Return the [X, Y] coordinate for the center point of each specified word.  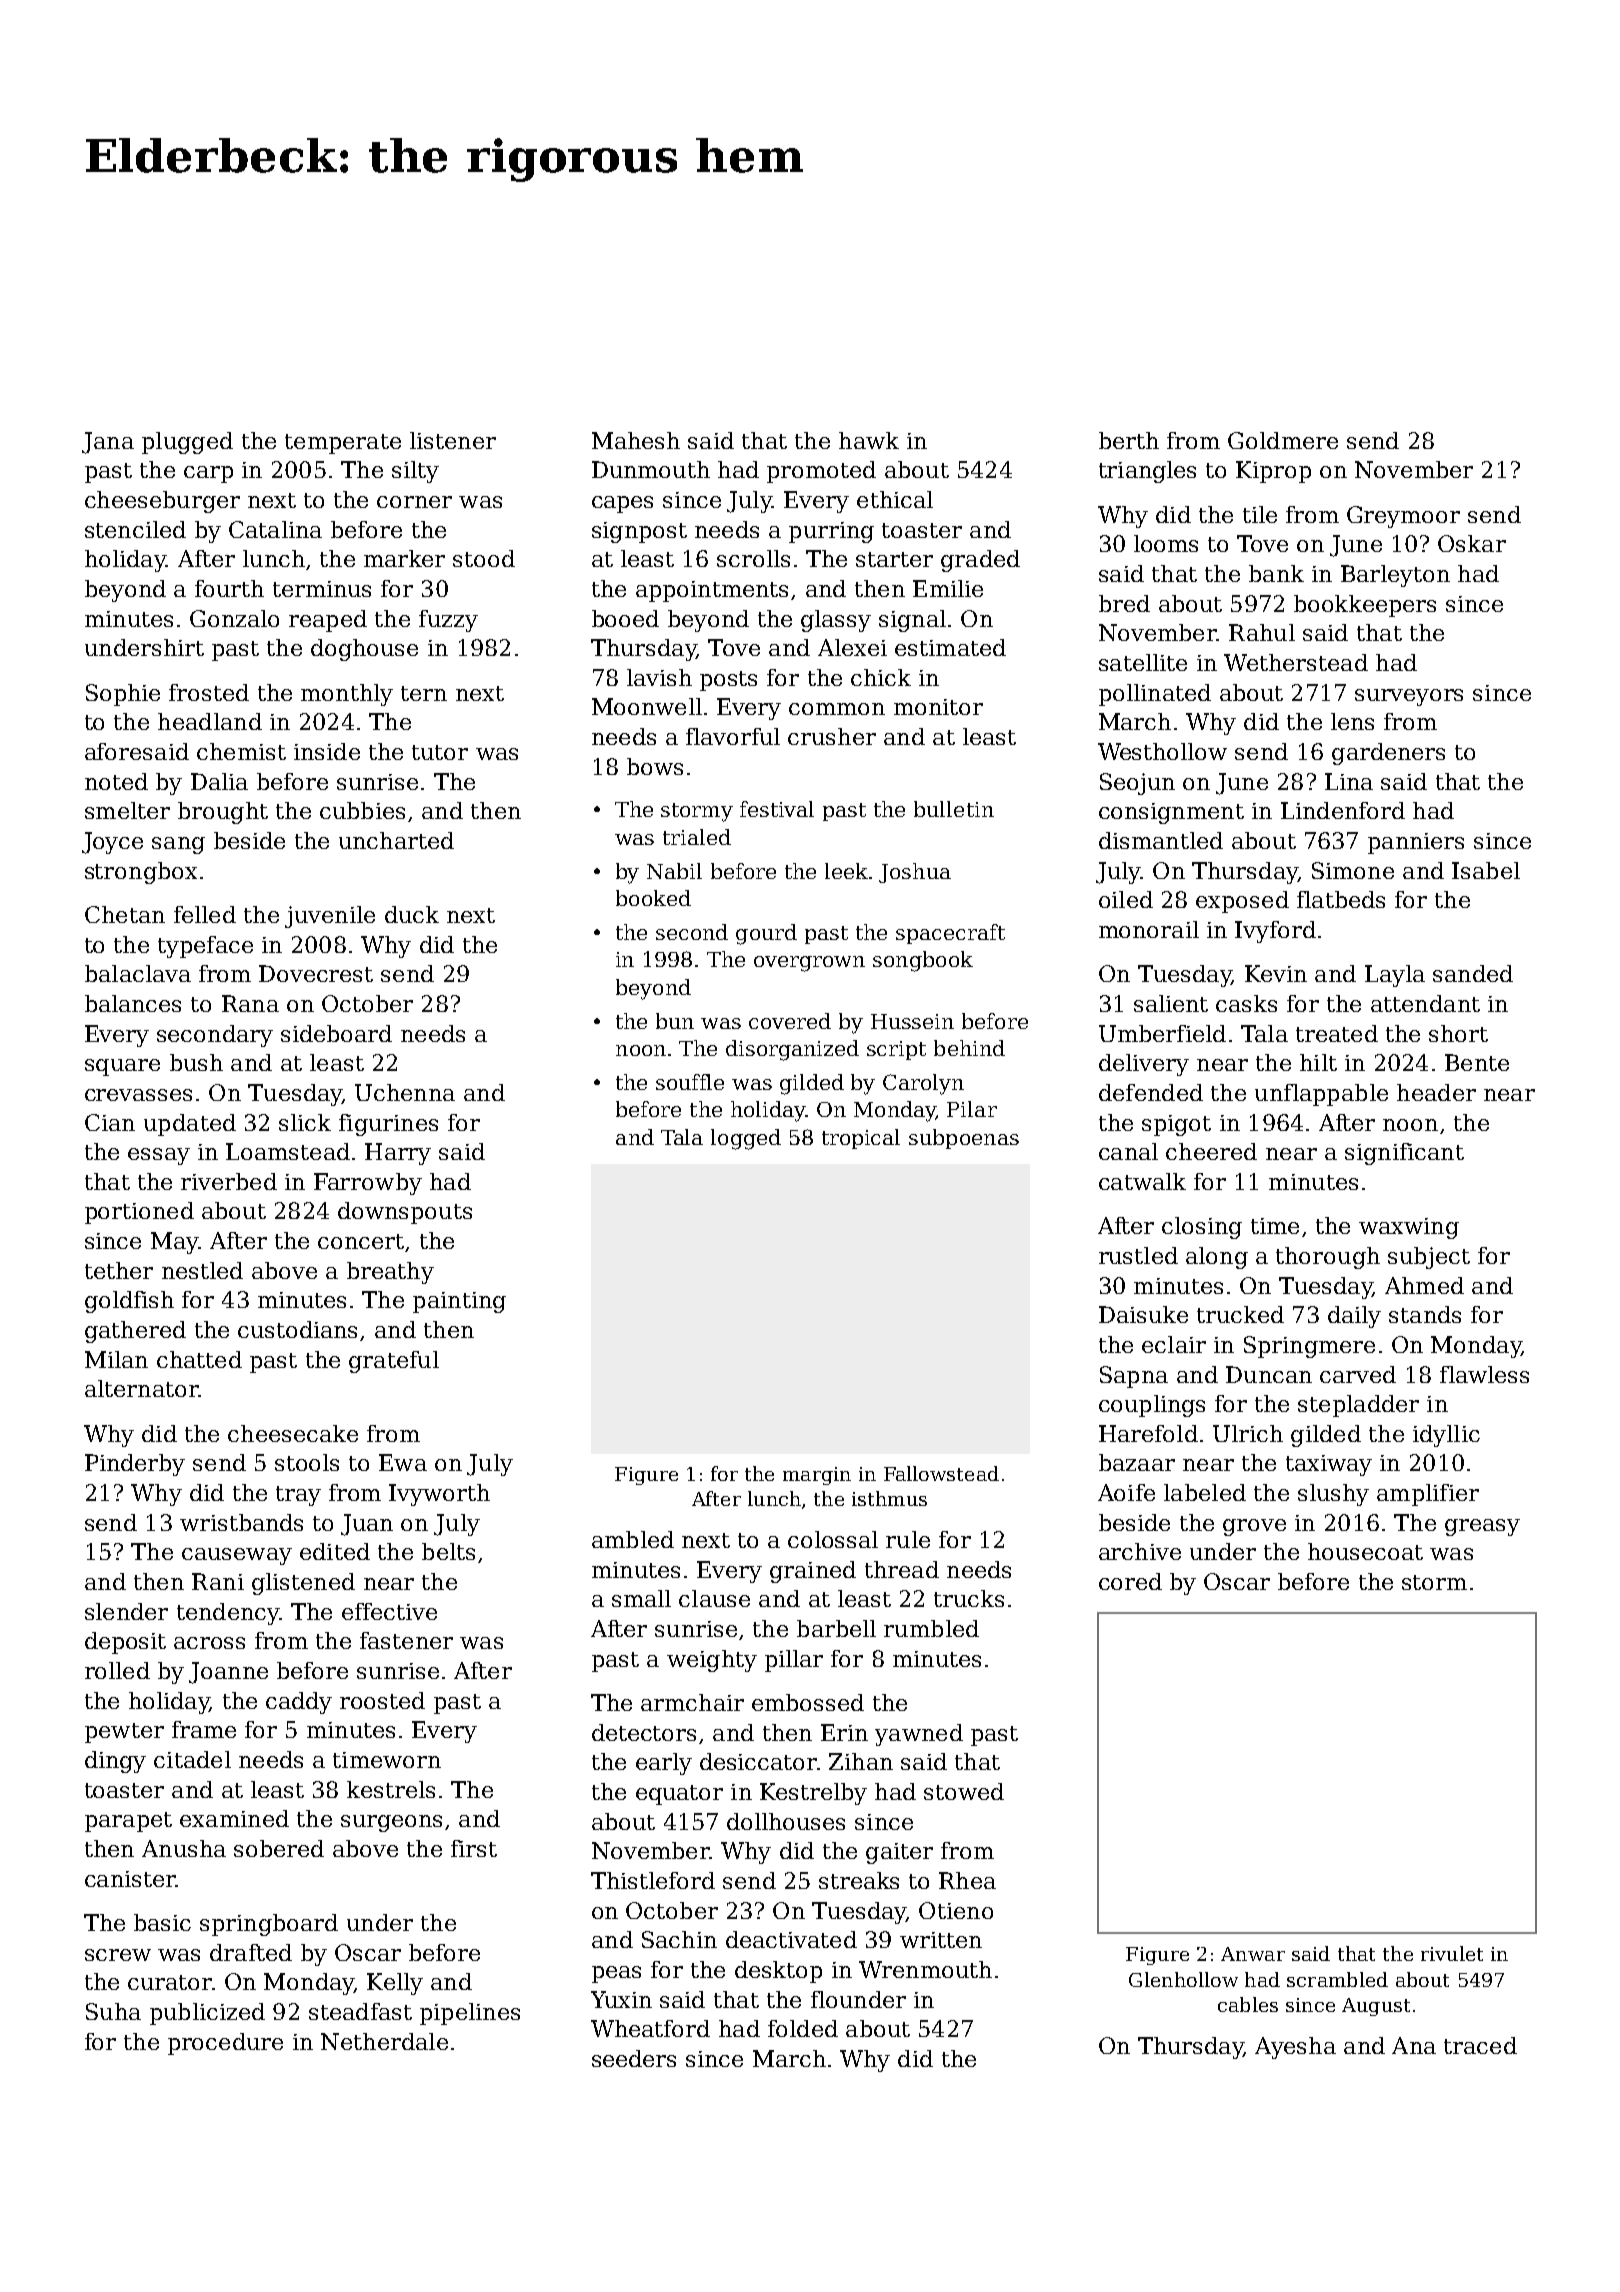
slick [305, 1122]
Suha [113, 2011]
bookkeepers [1365, 606]
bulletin [954, 809]
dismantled [1161, 840]
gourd [766, 934]
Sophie [123, 695]
